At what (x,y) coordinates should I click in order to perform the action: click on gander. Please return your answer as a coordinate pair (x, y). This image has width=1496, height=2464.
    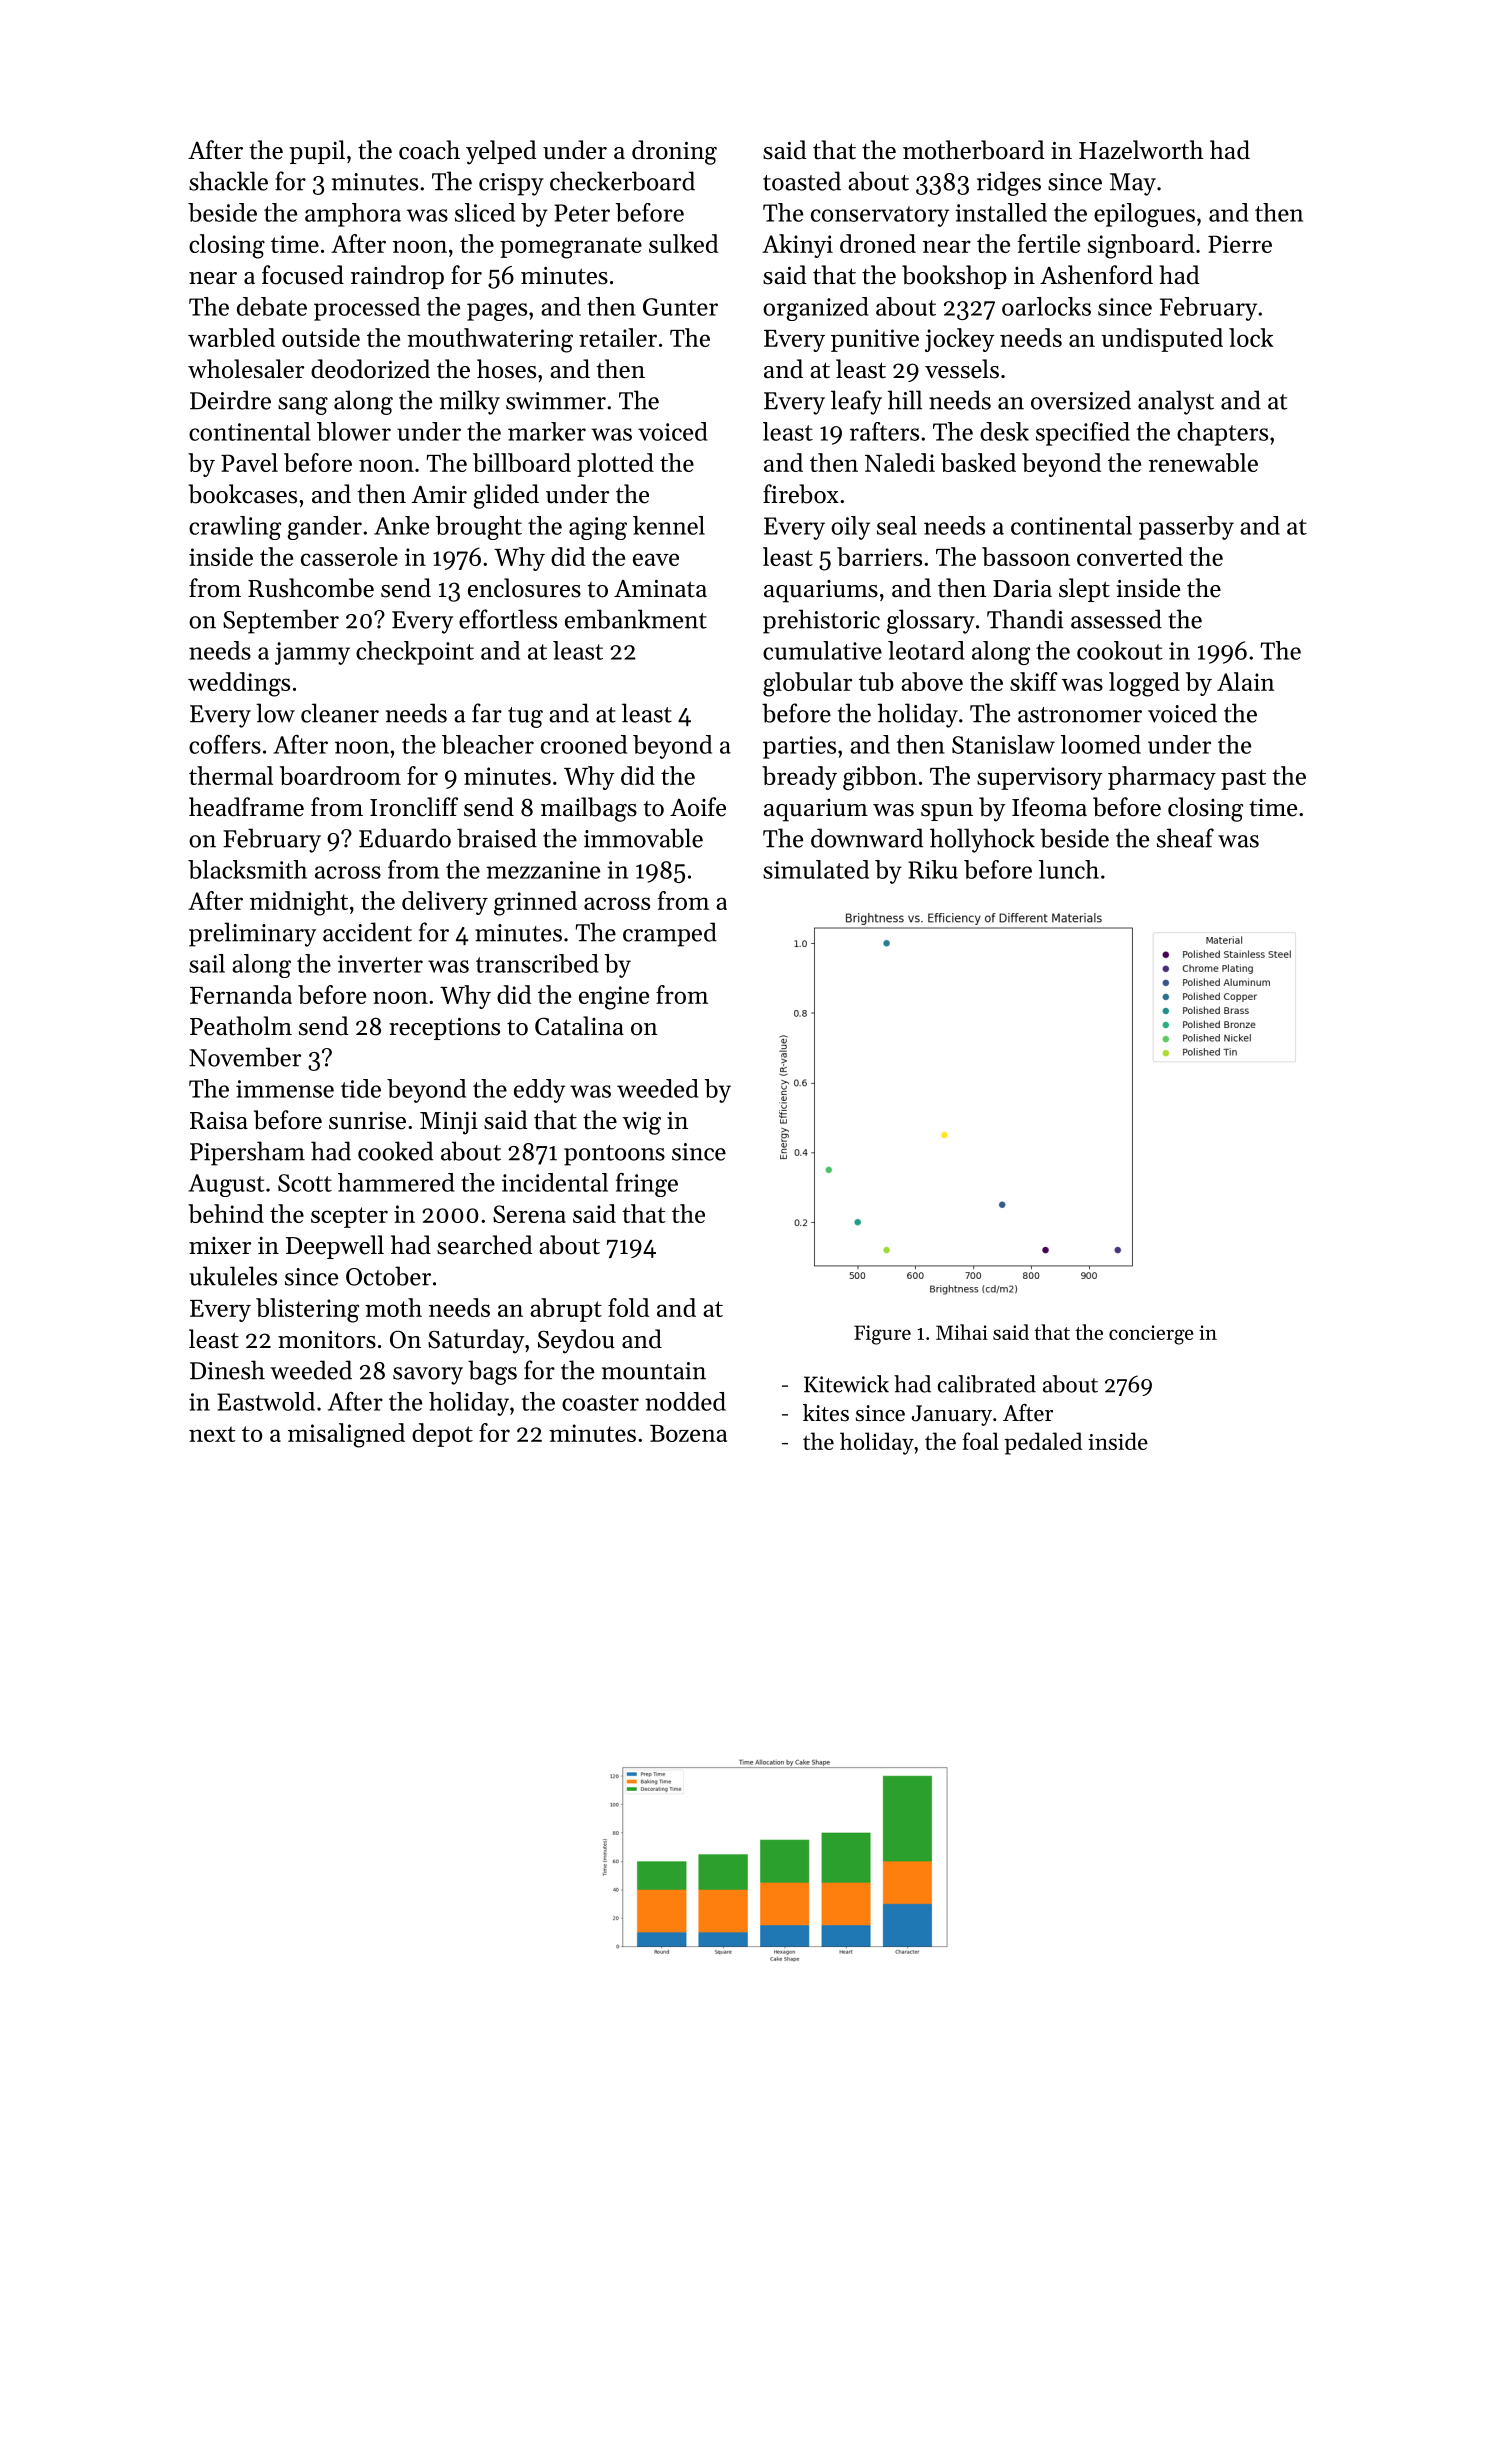
    Looking at the image, I should click on (324, 528).
